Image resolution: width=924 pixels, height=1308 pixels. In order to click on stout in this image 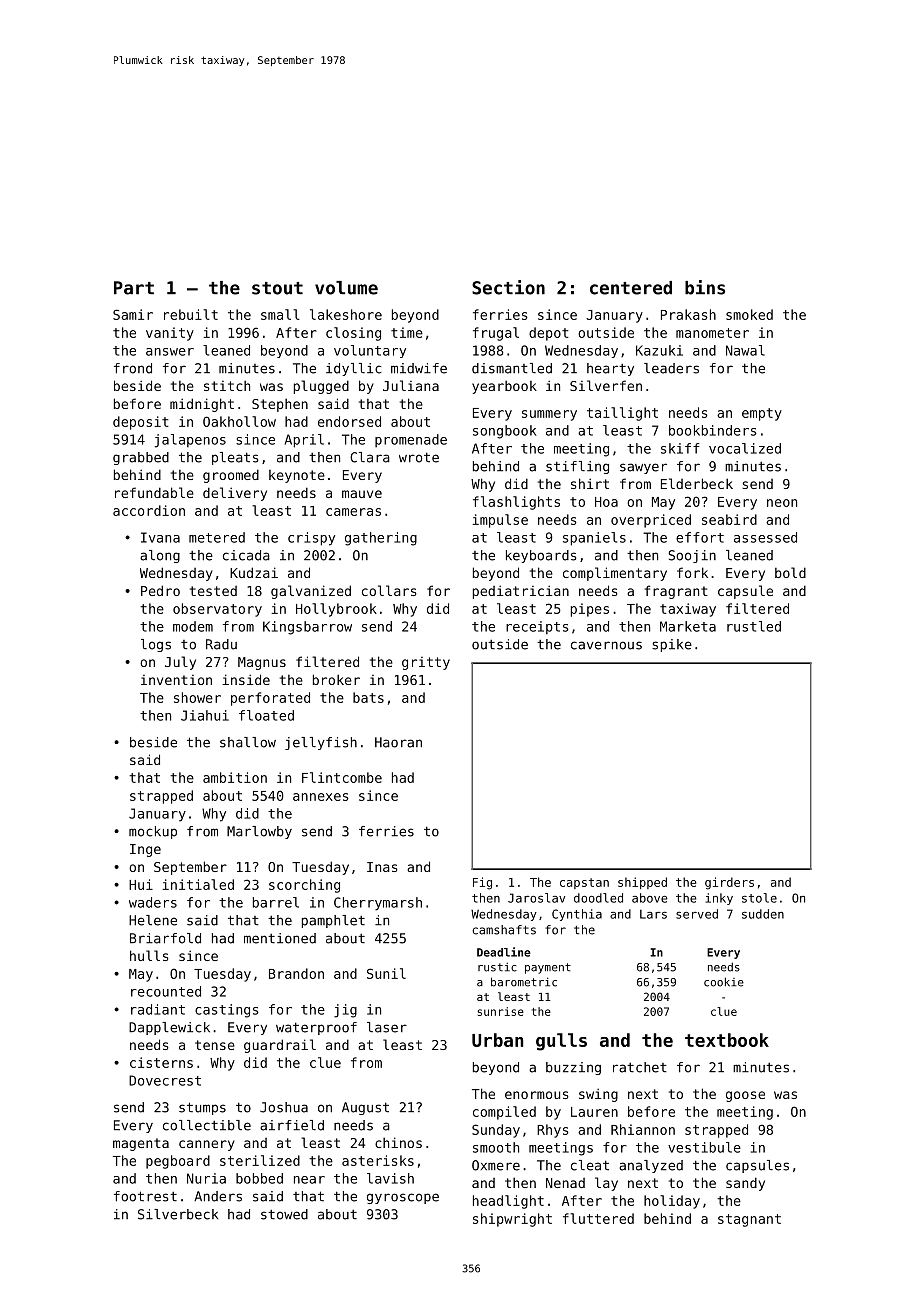, I will do `click(277, 288)`.
